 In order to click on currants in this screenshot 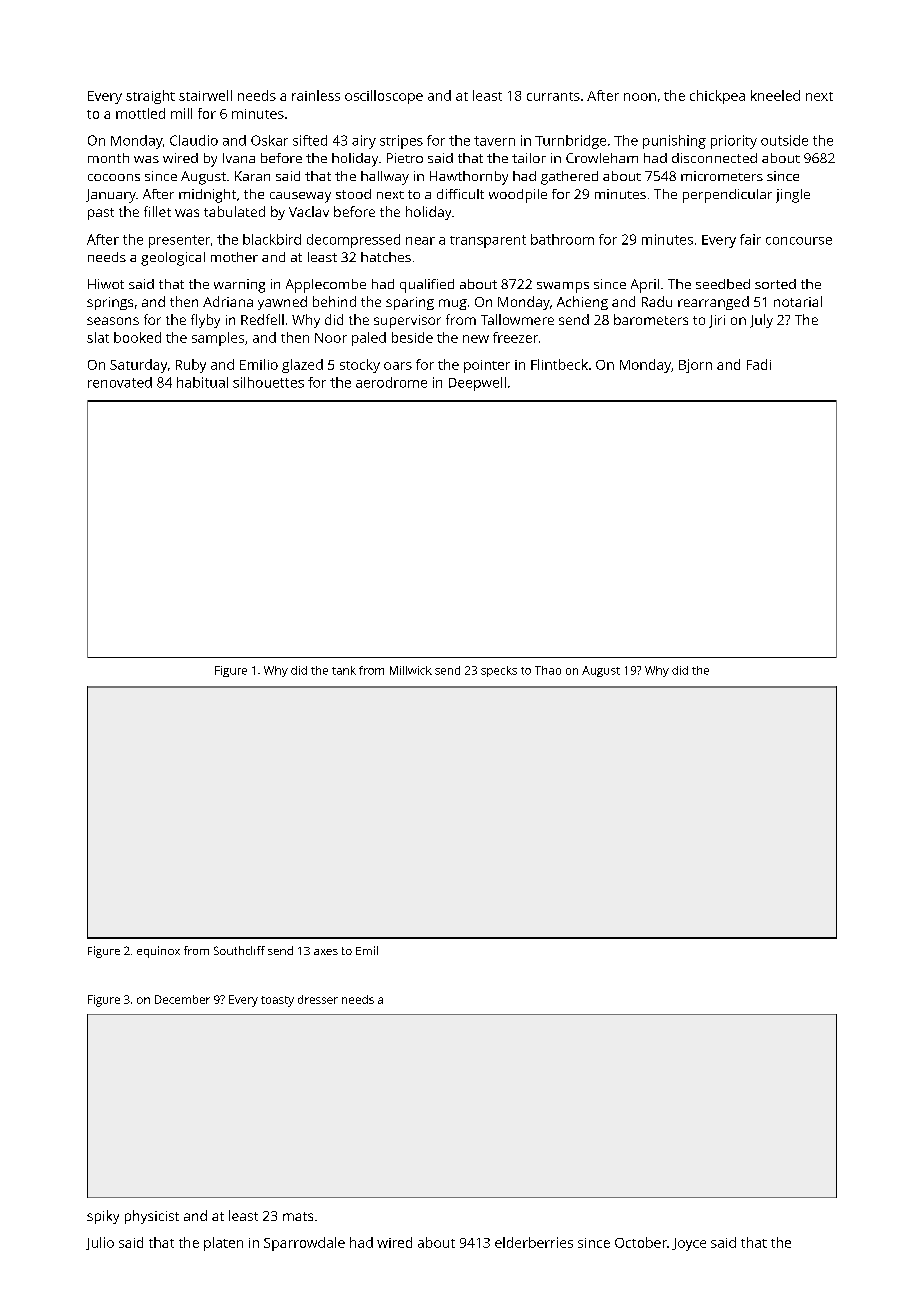, I will do `click(553, 96)`.
